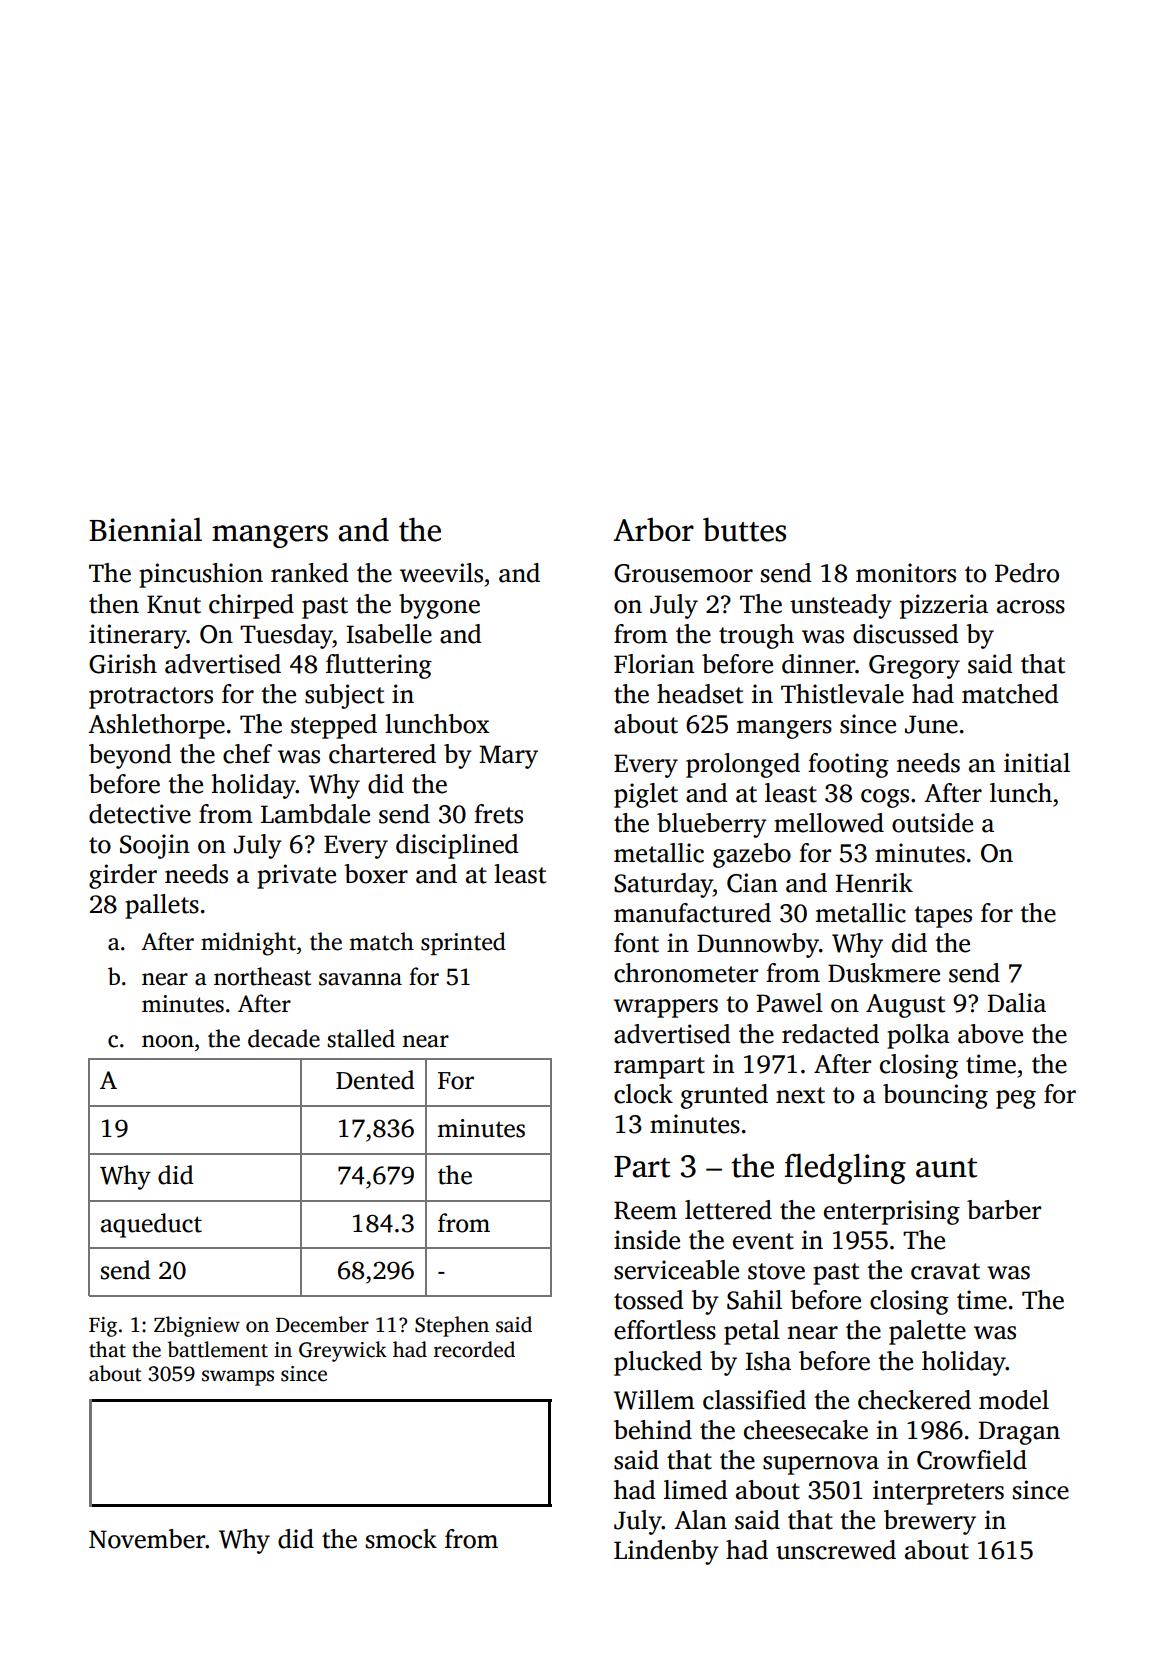 This image has height=1654, width=1165. Describe the element at coordinates (906, 573) in the image. I see `monitors` at that location.
